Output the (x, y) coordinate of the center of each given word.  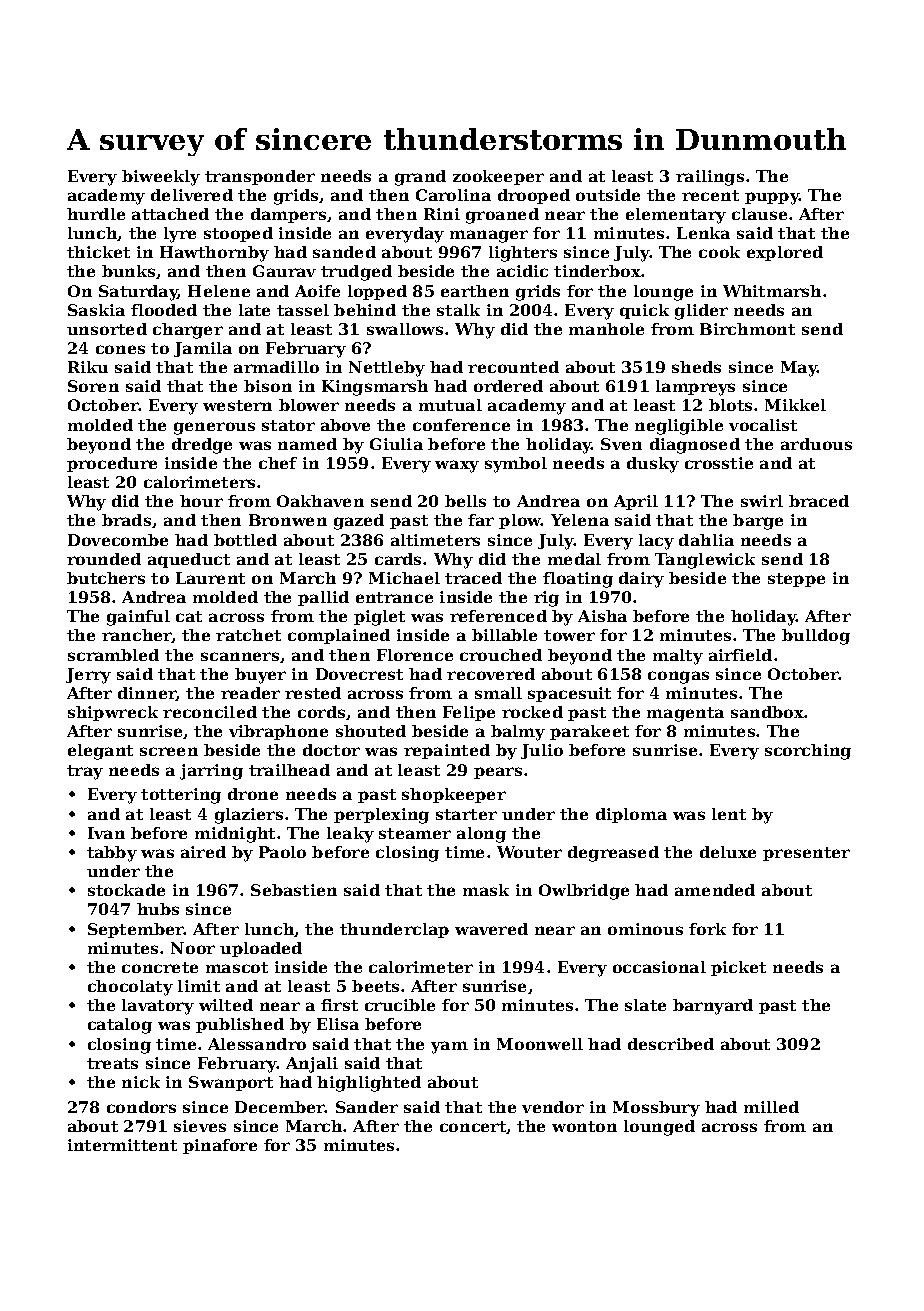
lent (729, 814)
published (240, 1025)
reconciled (210, 712)
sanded (344, 252)
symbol (516, 465)
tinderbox (597, 271)
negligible (679, 427)
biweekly (161, 178)
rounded (104, 559)
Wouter (529, 852)
